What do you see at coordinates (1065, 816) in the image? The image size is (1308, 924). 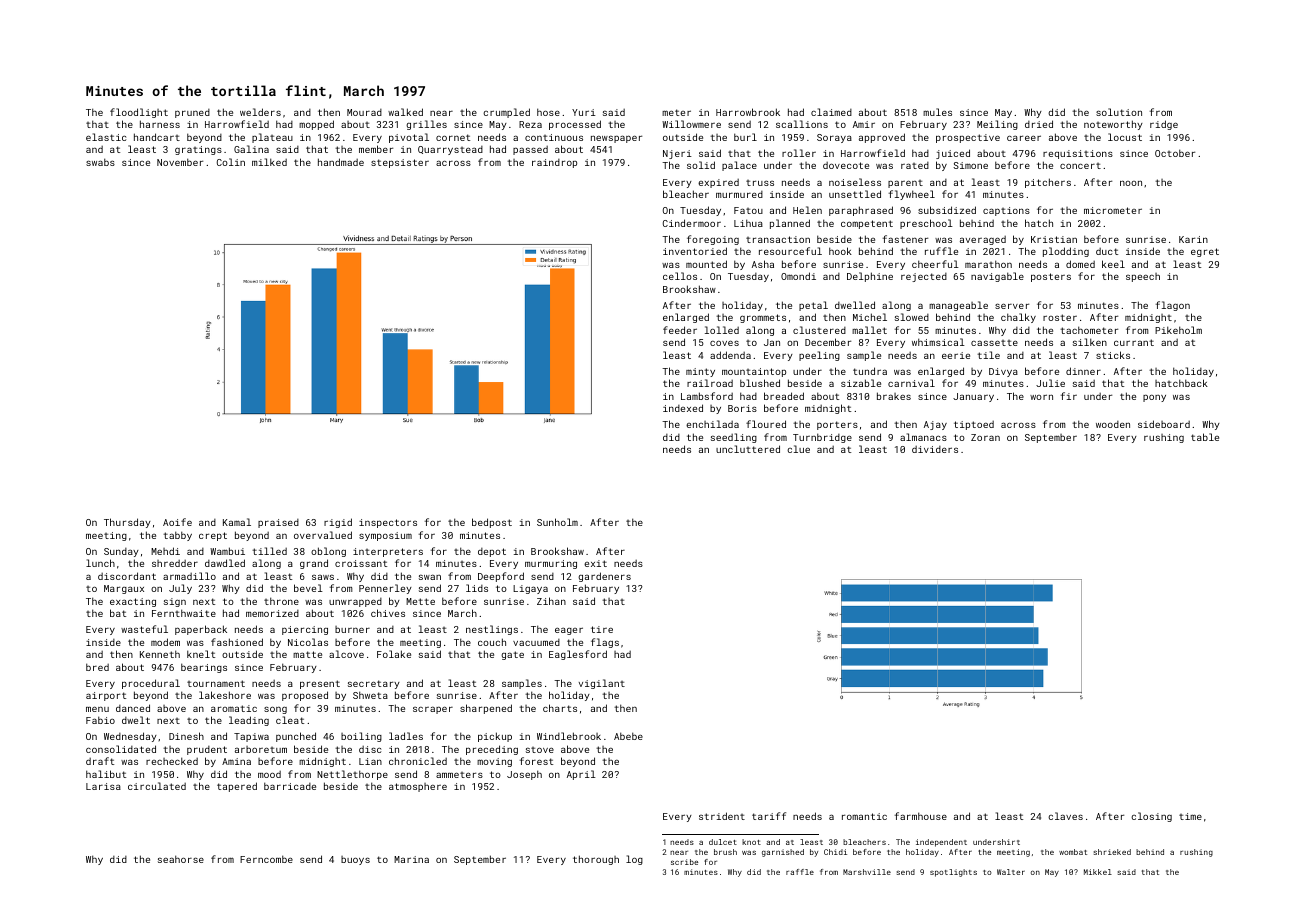 I see `claves` at bounding box center [1065, 816].
